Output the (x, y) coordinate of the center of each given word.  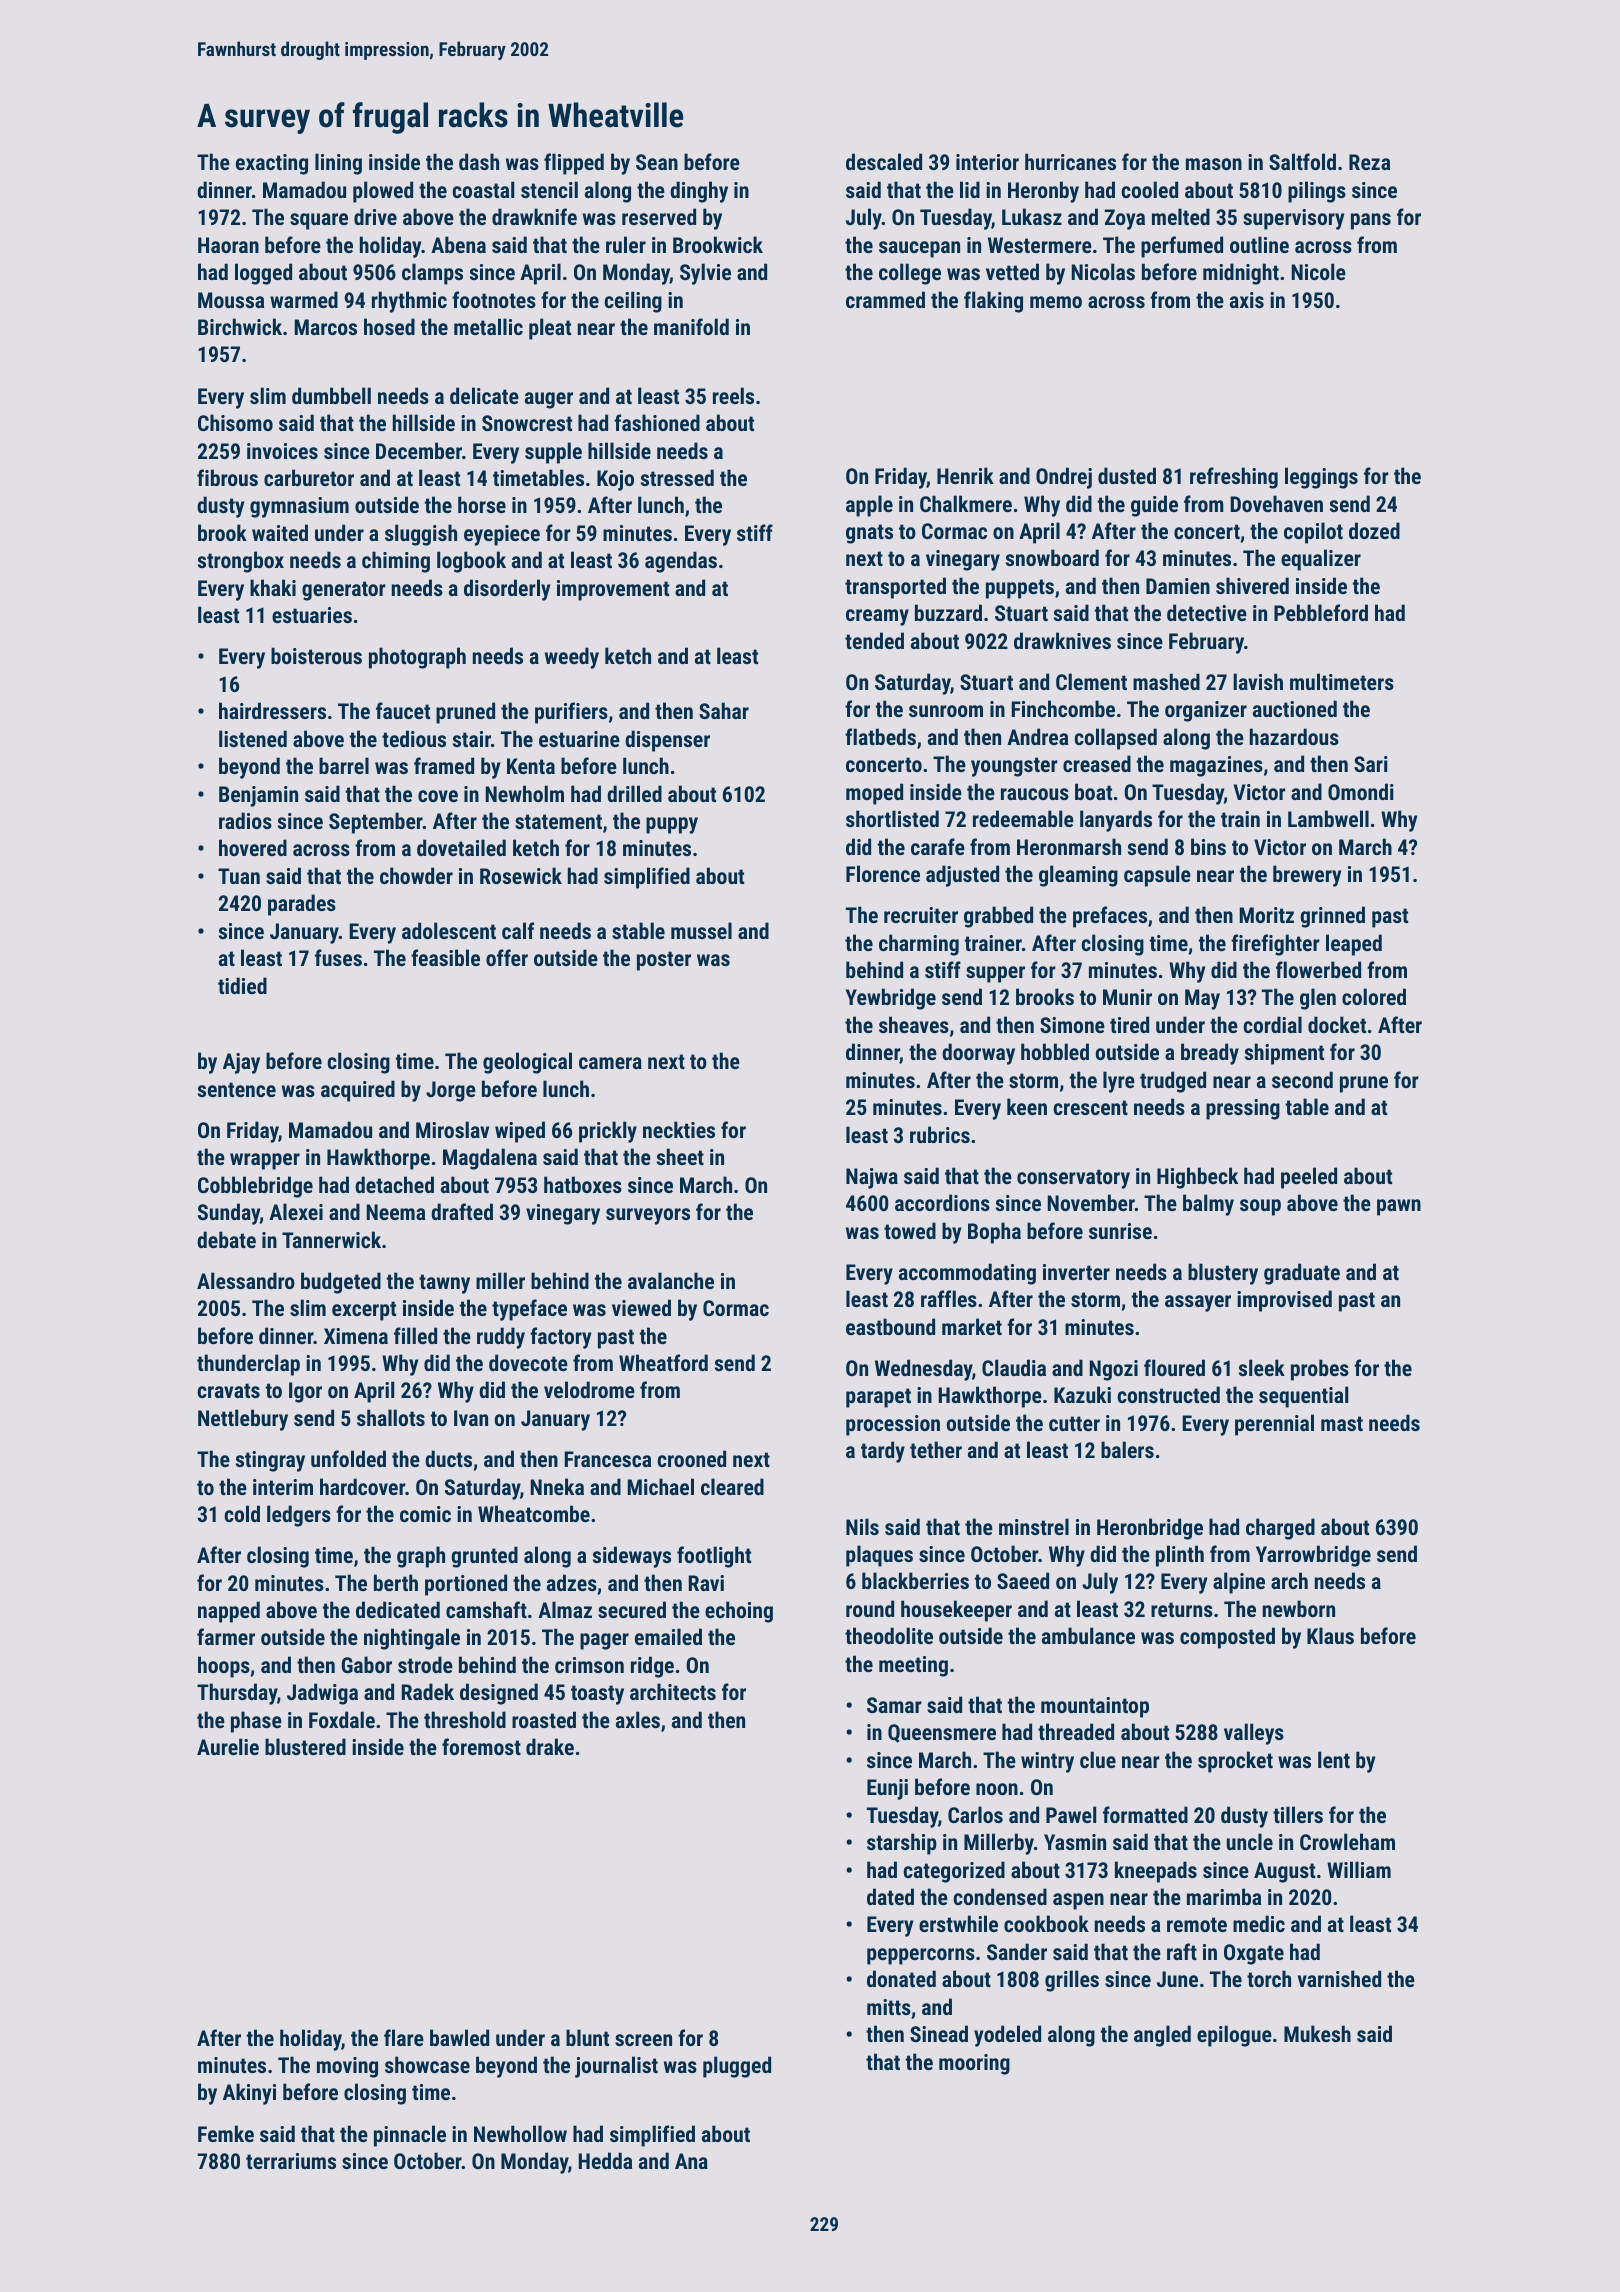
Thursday (237, 1694)
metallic (488, 326)
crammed (885, 299)
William (1359, 1869)
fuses (338, 957)
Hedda (605, 2160)
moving (347, 2067)
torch (1269, 1978)
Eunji (887, 1789)
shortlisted (892, 818)
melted (1181, 216)
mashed (1166, 681)
